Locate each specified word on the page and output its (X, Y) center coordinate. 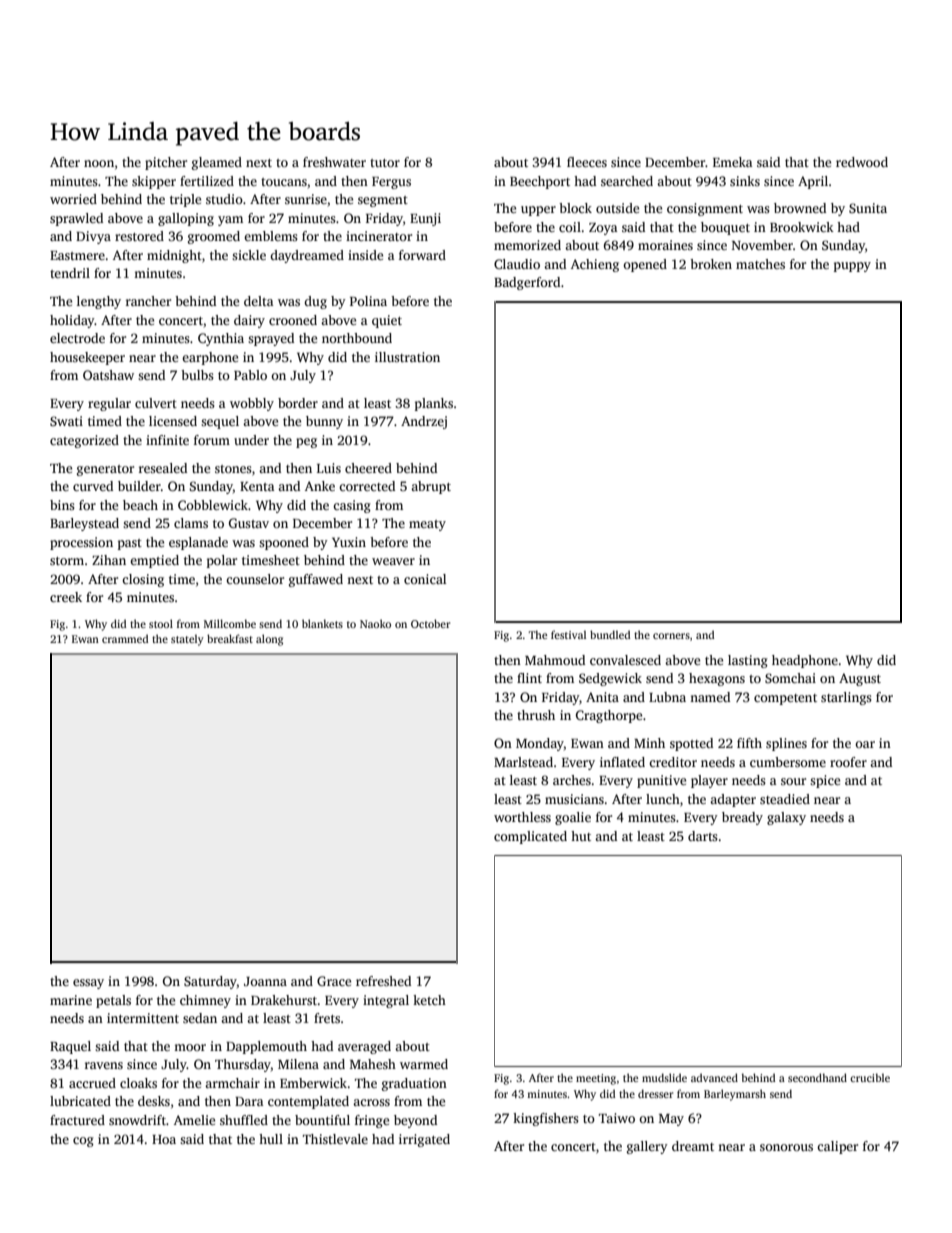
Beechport (540, 182)
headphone (805, 661)
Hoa (164, 1139)
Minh (649, 743)
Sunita (868, 208)
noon (99, 163)
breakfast (230, 638)
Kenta (257, 486)
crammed (125, 638)
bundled (610, 634)
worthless (522, 817)
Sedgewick (610, 679)
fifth (749, 743)
